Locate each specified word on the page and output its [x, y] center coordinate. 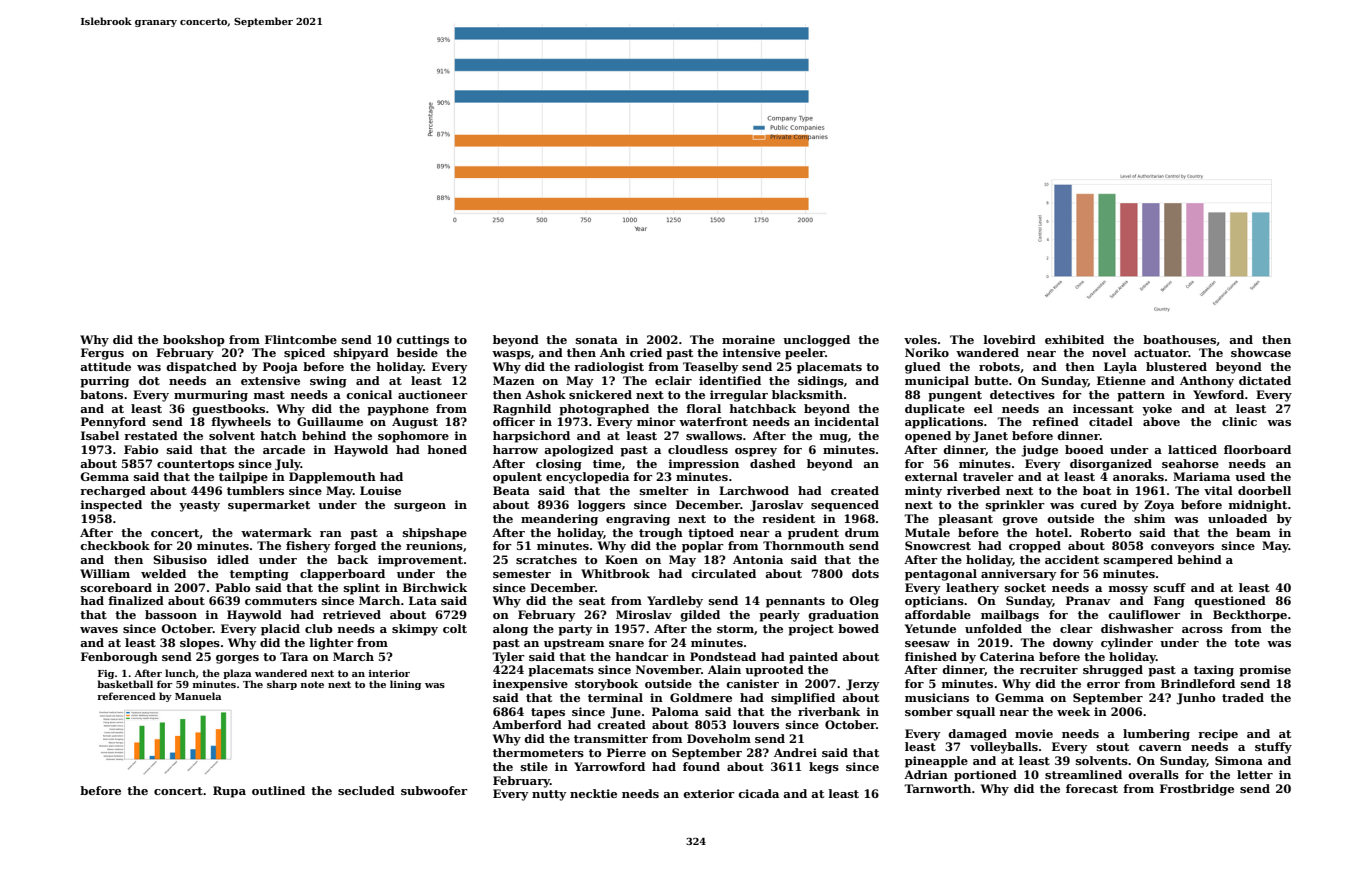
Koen [621, 559]
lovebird [1010, 339]
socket [1025, 587]
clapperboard [342, 575]
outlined [278, 790]
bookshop [194, 341]
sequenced [845, 506]
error [1103, 685]
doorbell [1264, 490]
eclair [673, 380]
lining [405, 685]
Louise [380, 490]
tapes [548, 713]
